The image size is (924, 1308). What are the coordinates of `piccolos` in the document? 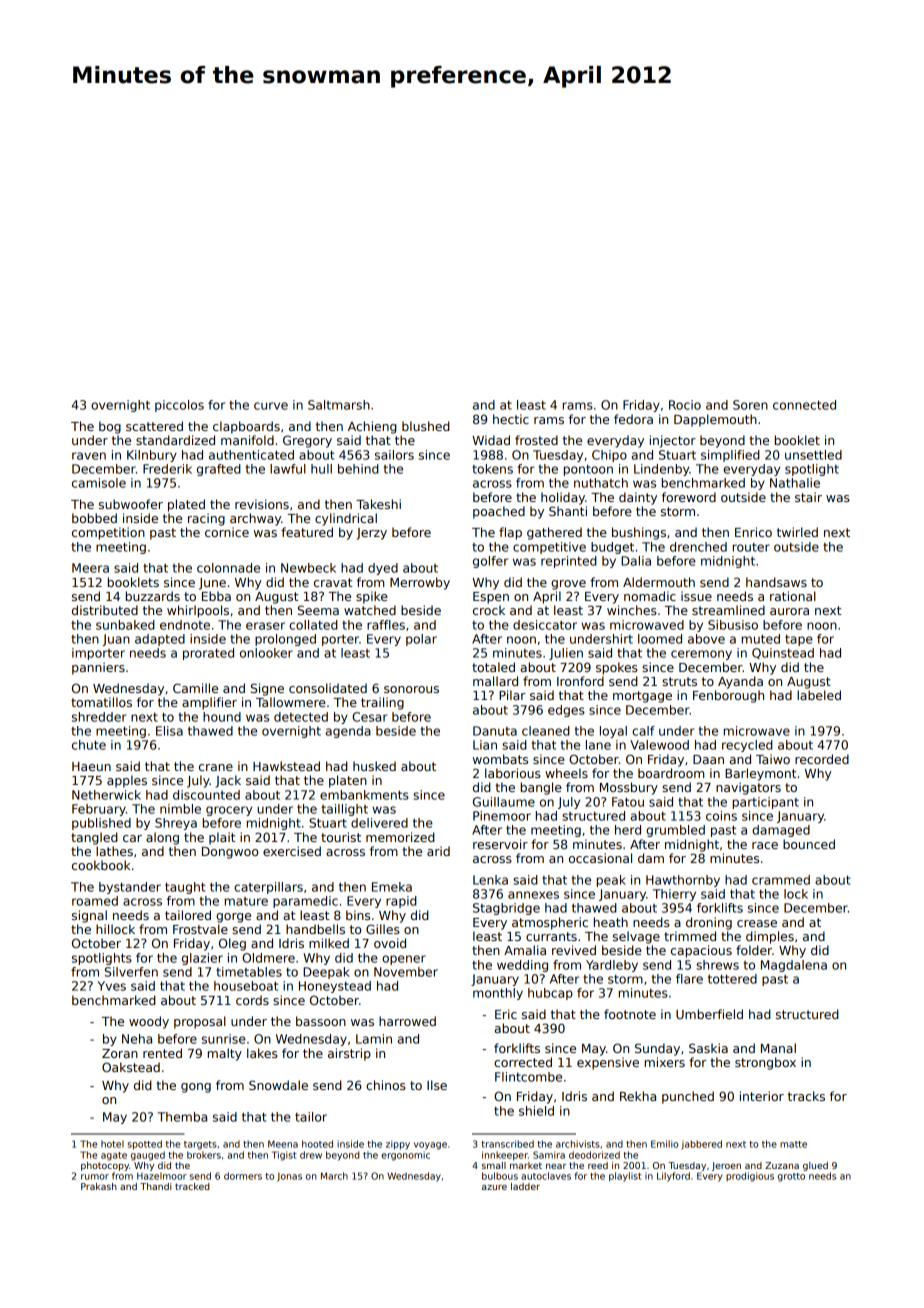 It's located at (179, 406).
